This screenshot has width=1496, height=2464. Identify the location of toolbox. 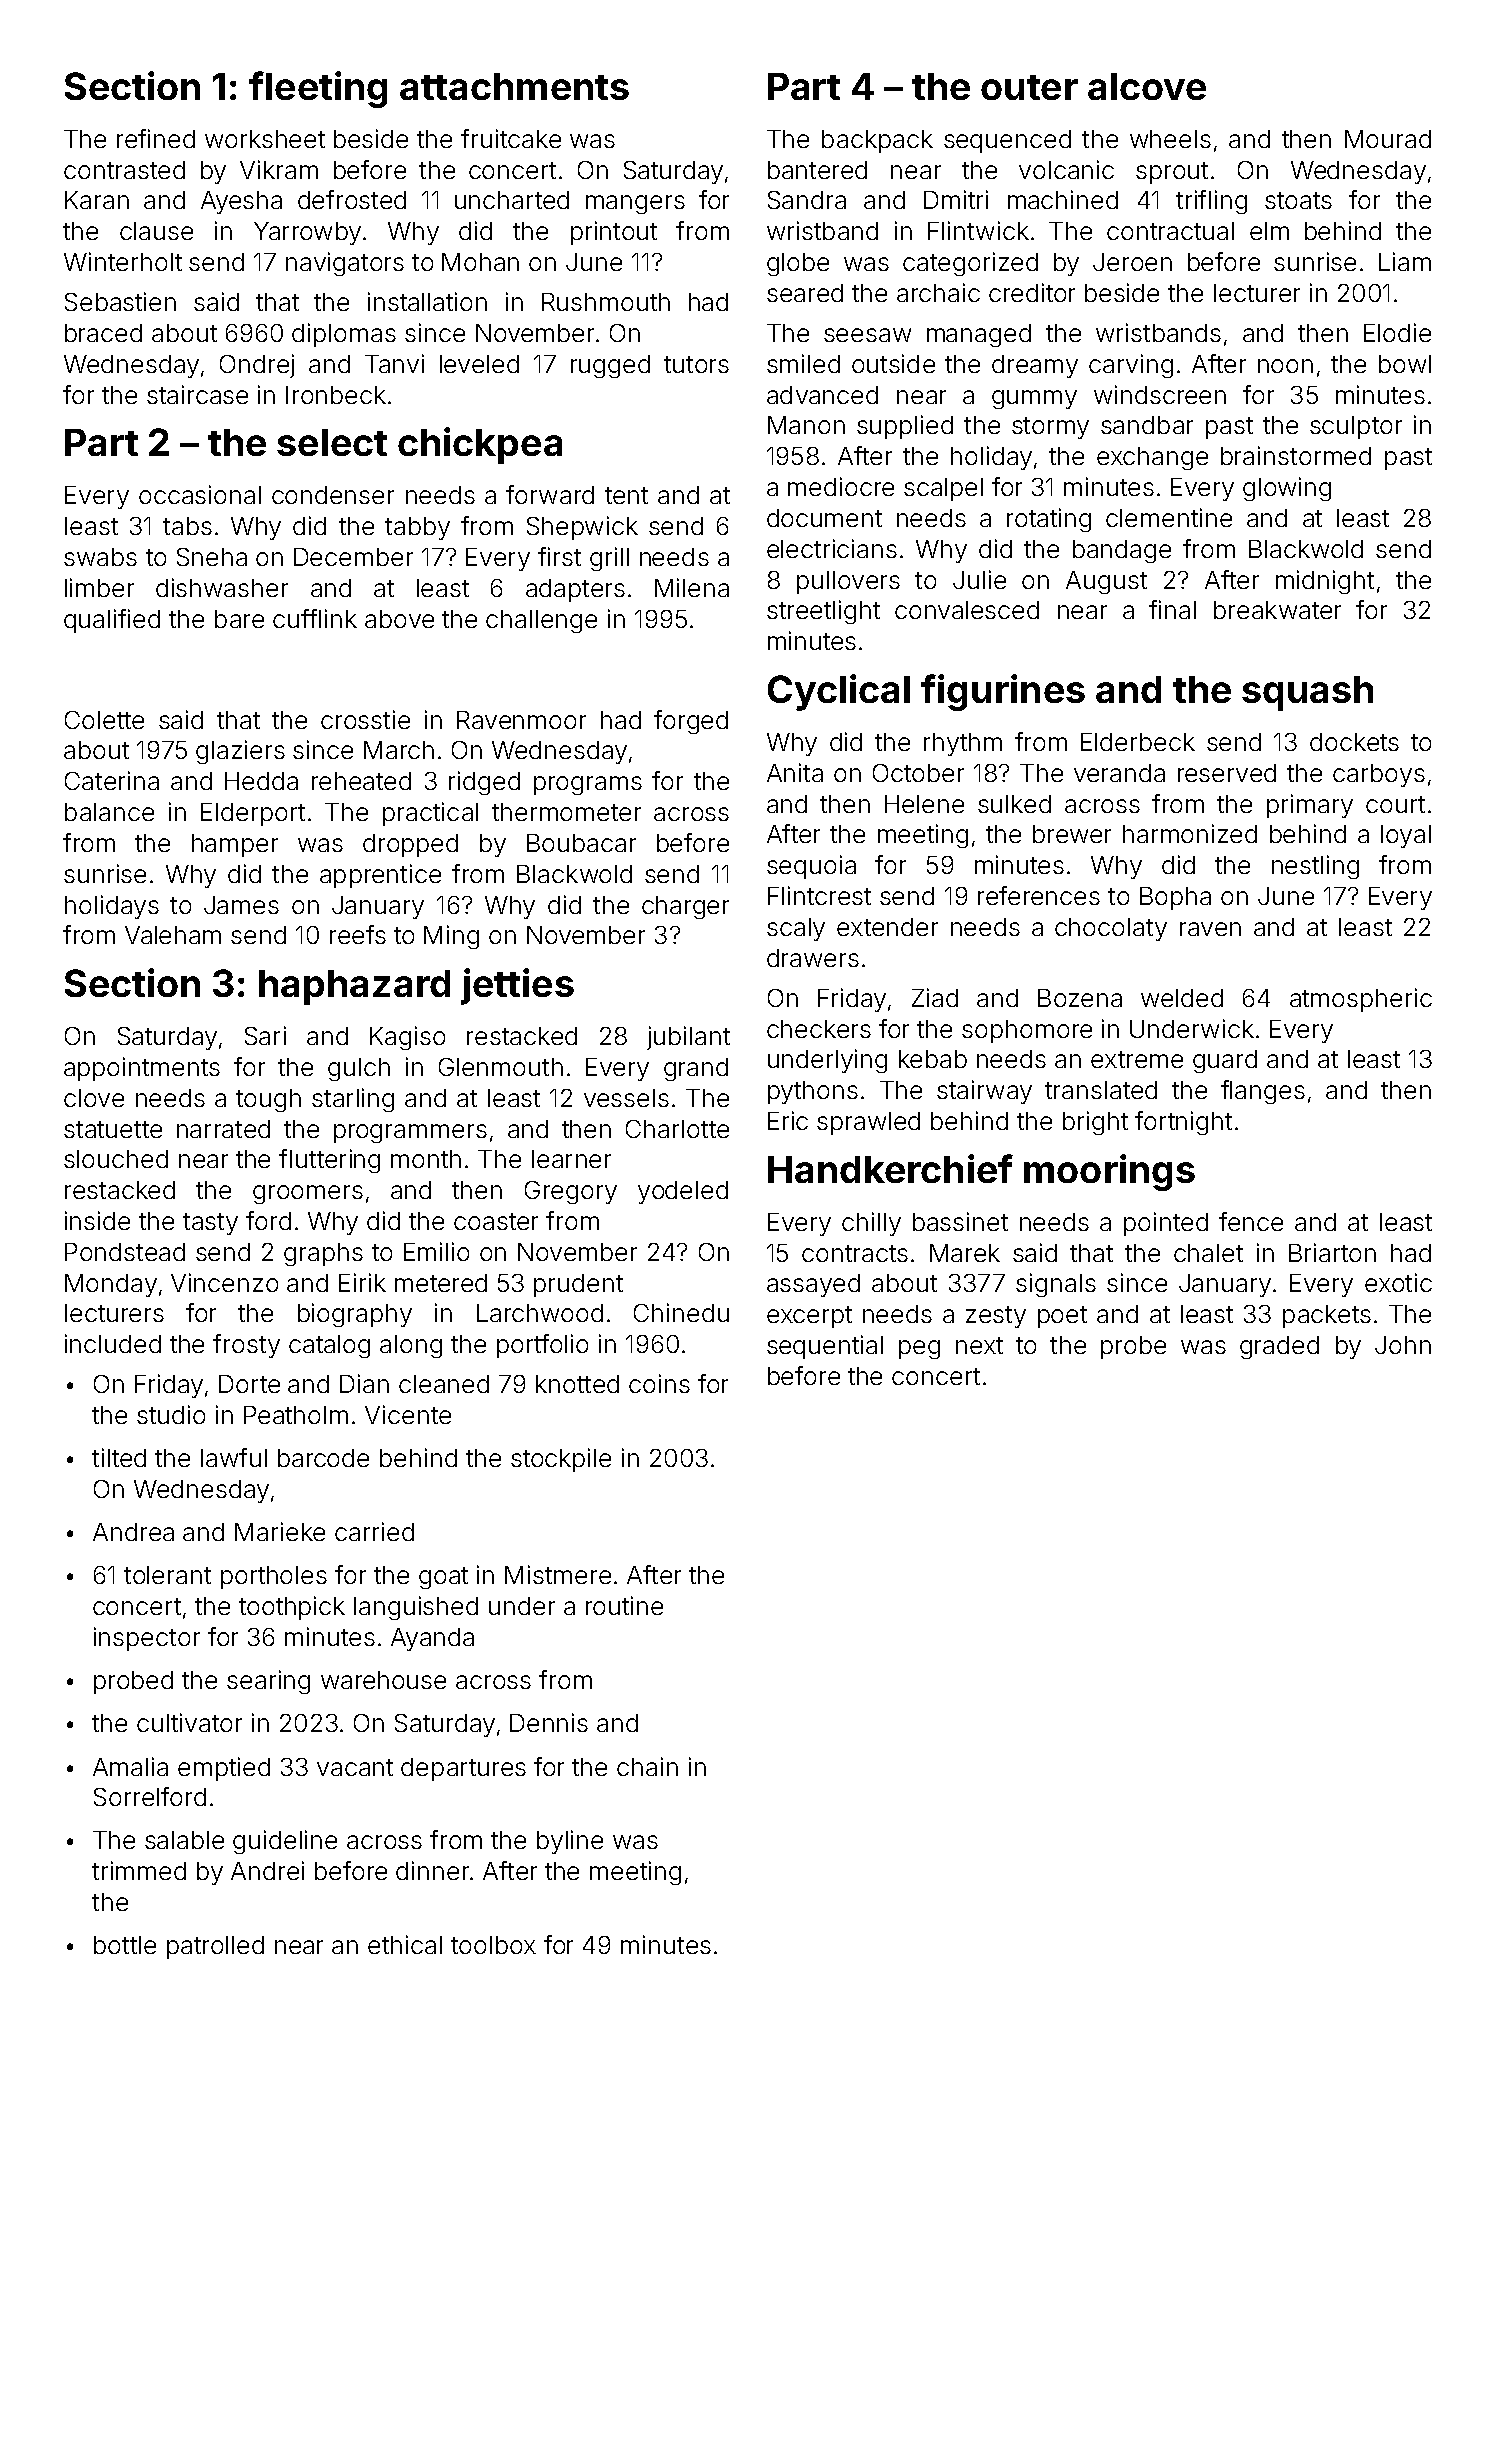
(493, 1945).
